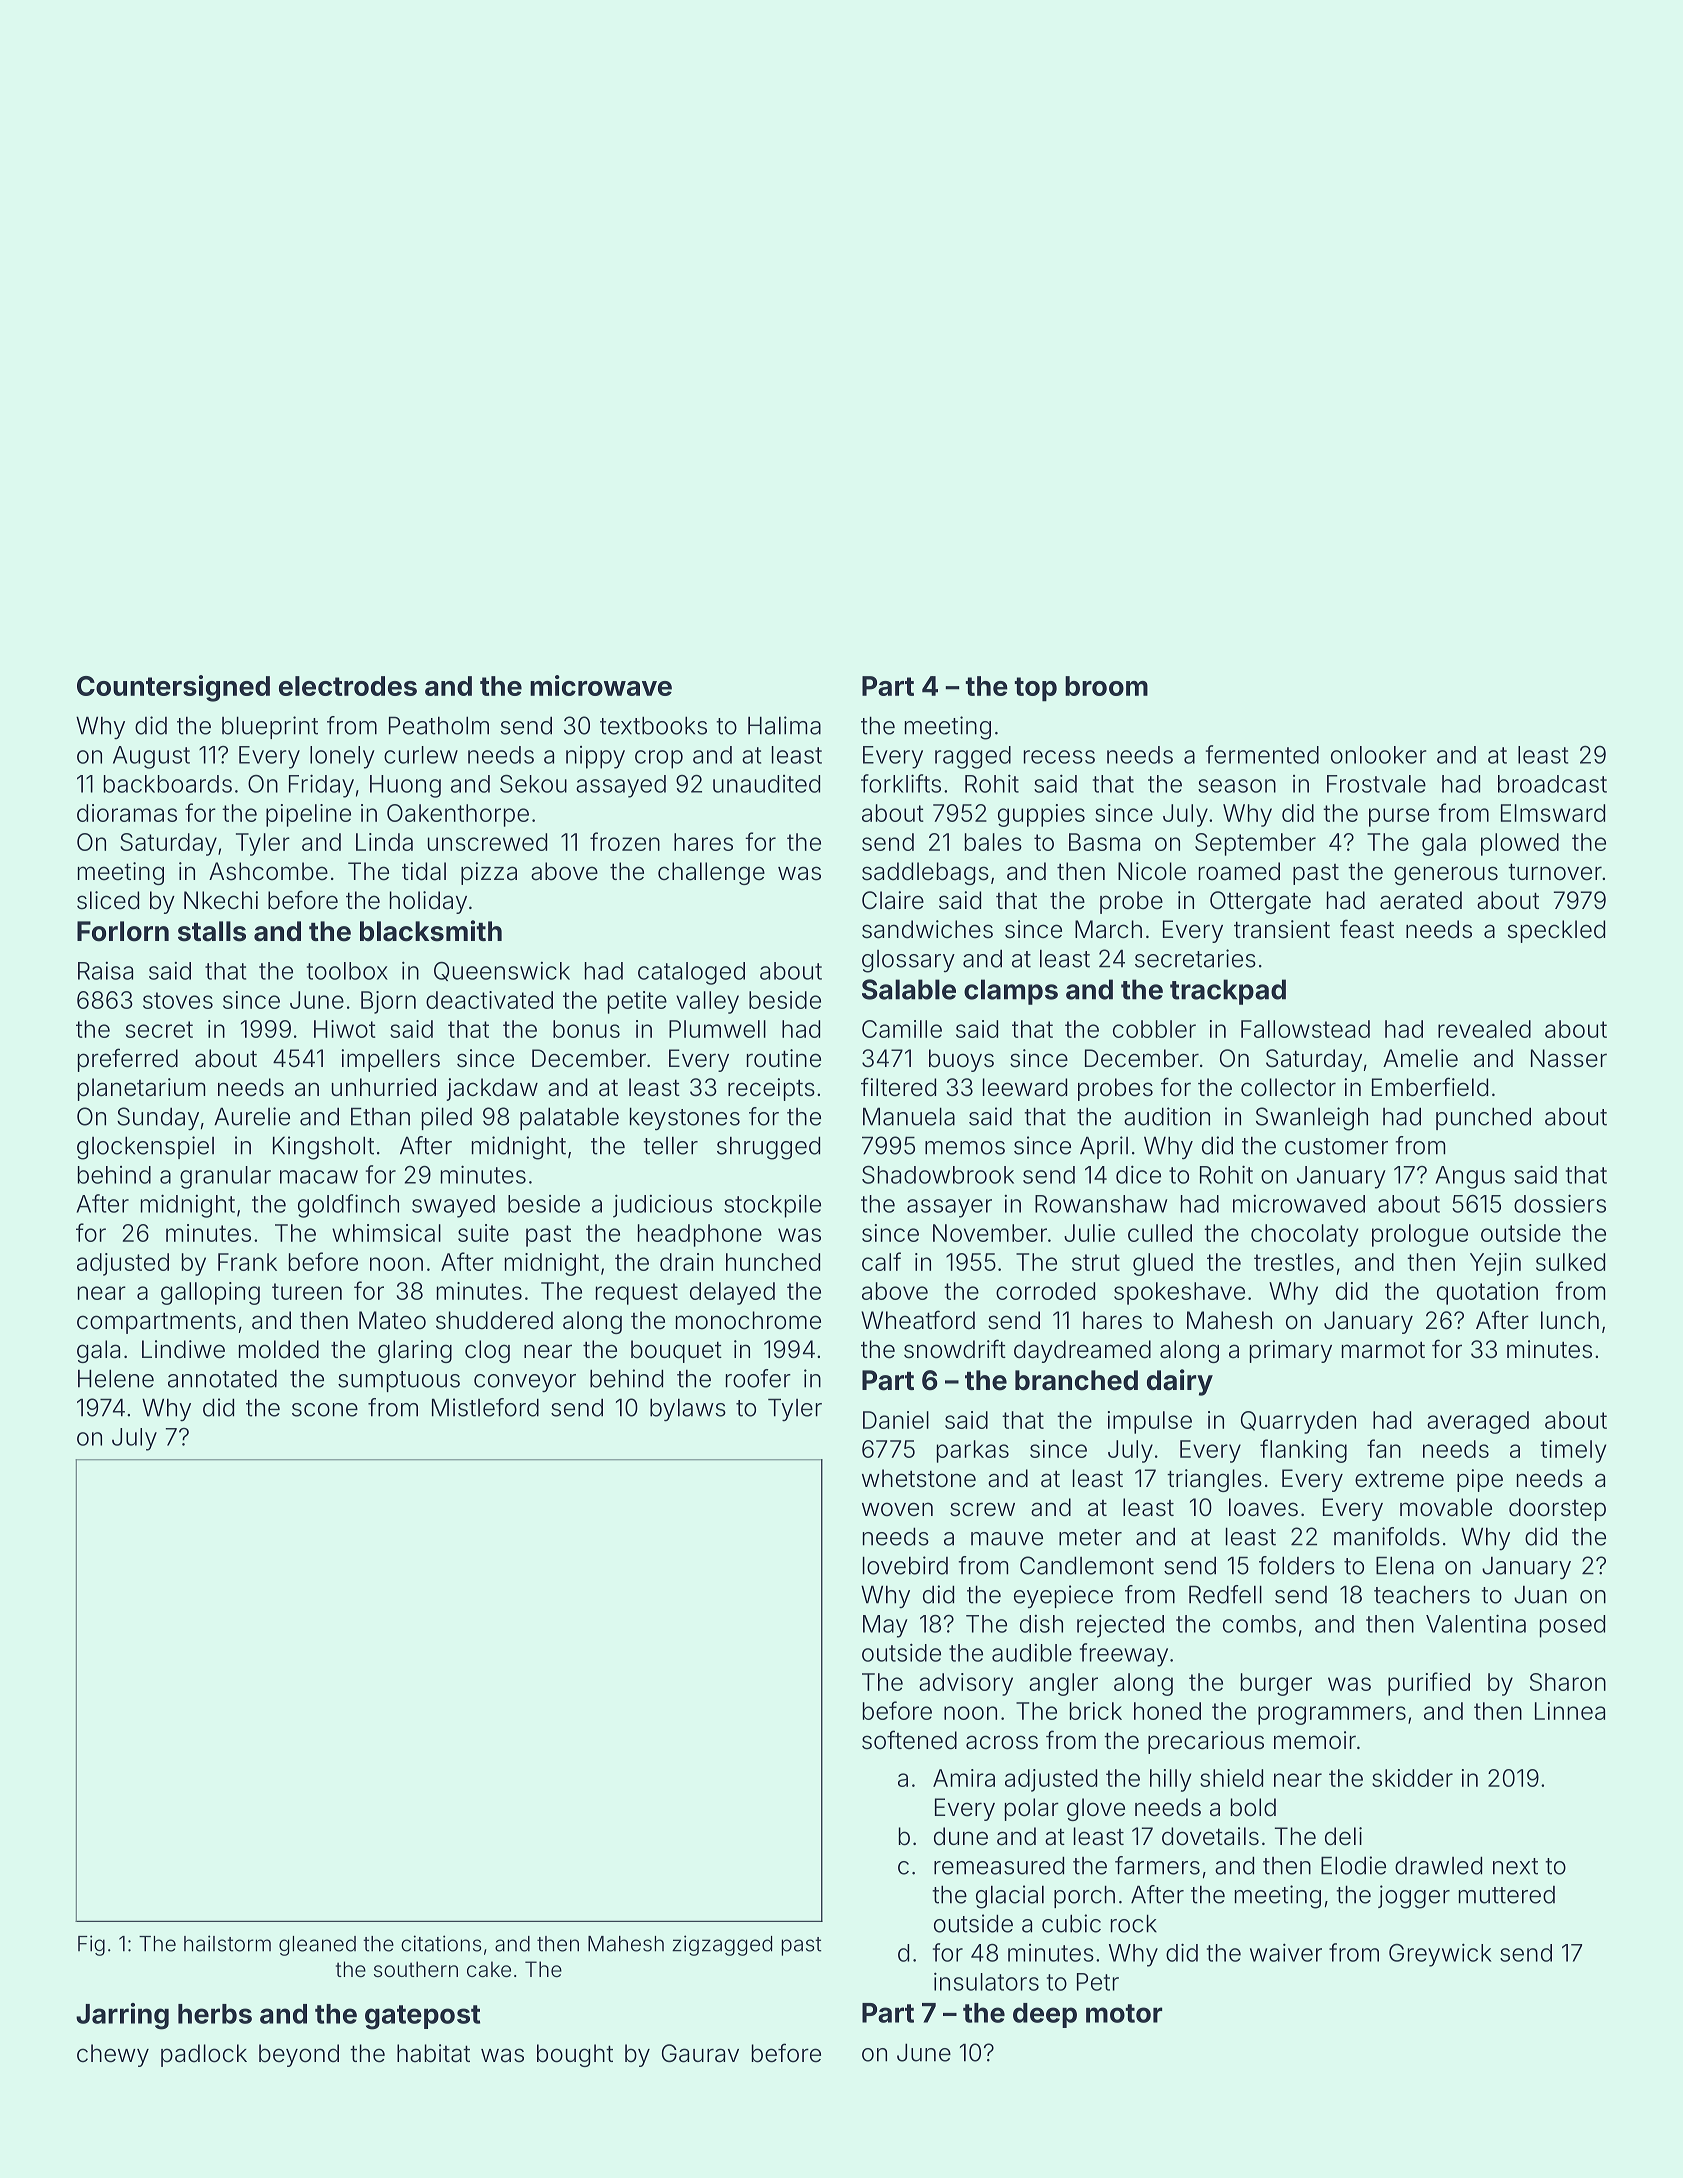 The height and width of the document is (2178, 1683). What do you see at coordinates (909, 1740) in the document?
I see `softened` at bounding box center [909, 1740].
